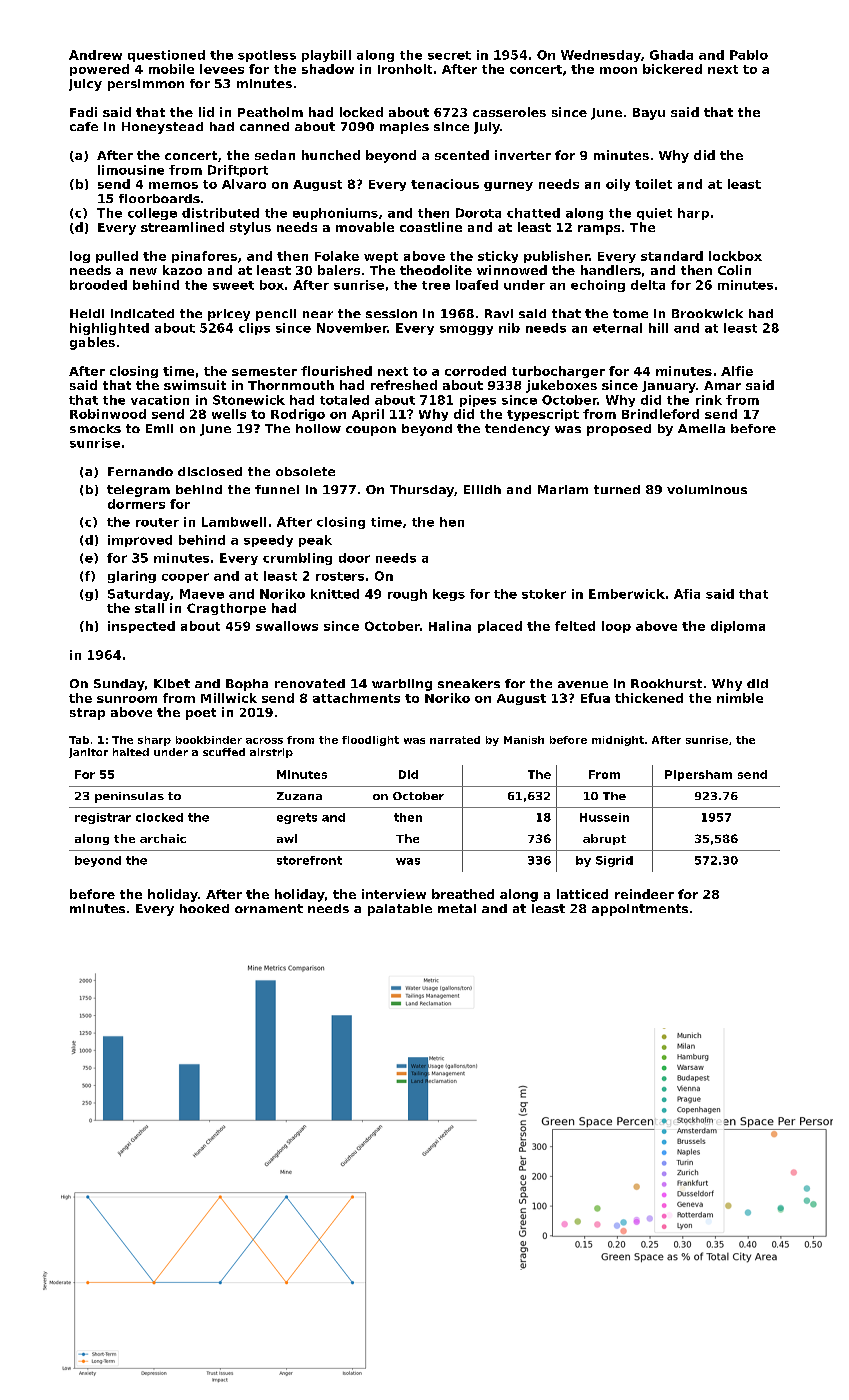 Image resolution: width=849 pixels, height=1400 pixels. Describe the element at coordinates (738, 627) in the document. I see `diploma` at that location.
